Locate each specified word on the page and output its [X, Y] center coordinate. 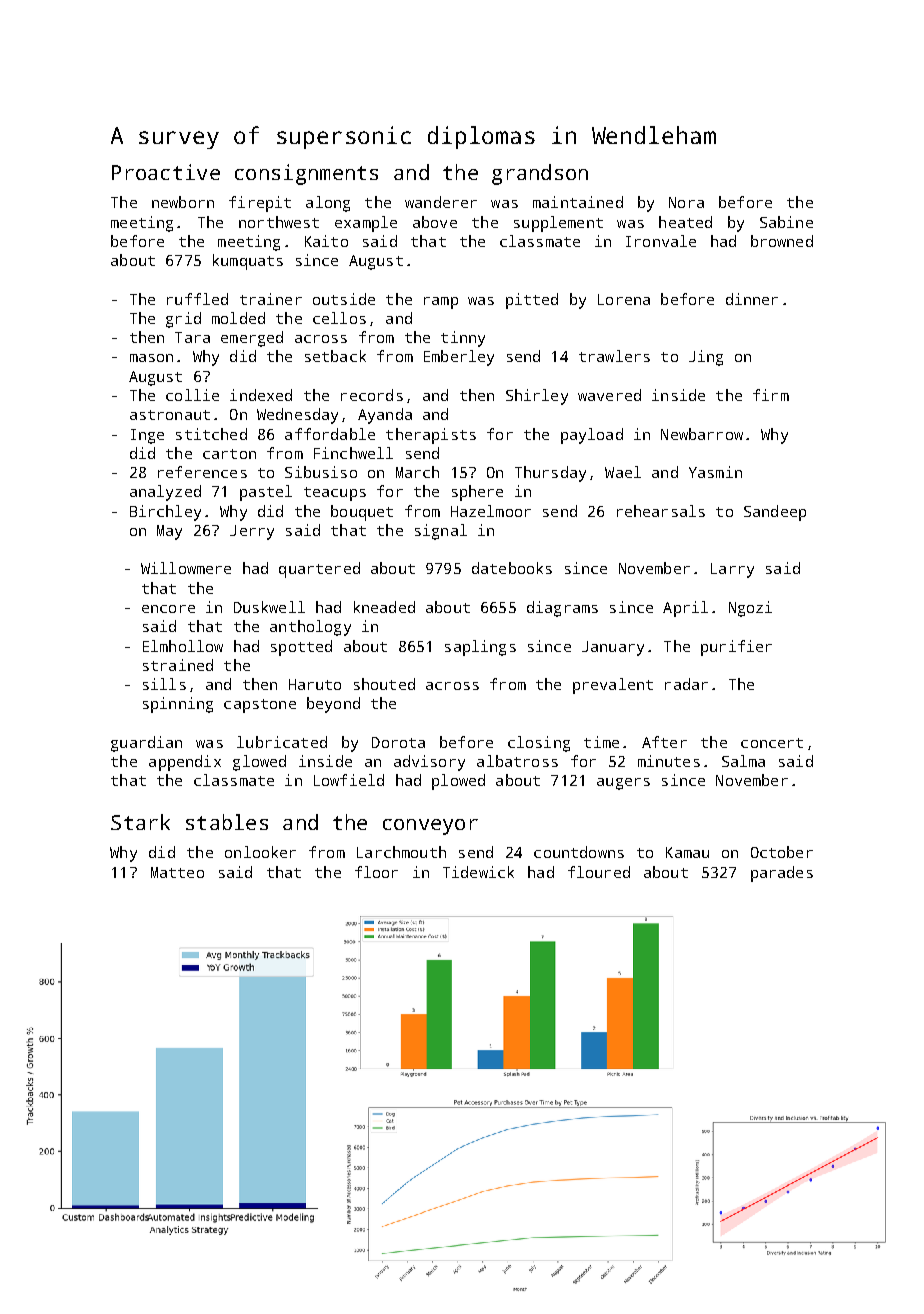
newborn [183, 202]
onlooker [260, 852]
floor [376, 872]
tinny [463, 339]
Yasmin [715, 472]
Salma [743, 761]
